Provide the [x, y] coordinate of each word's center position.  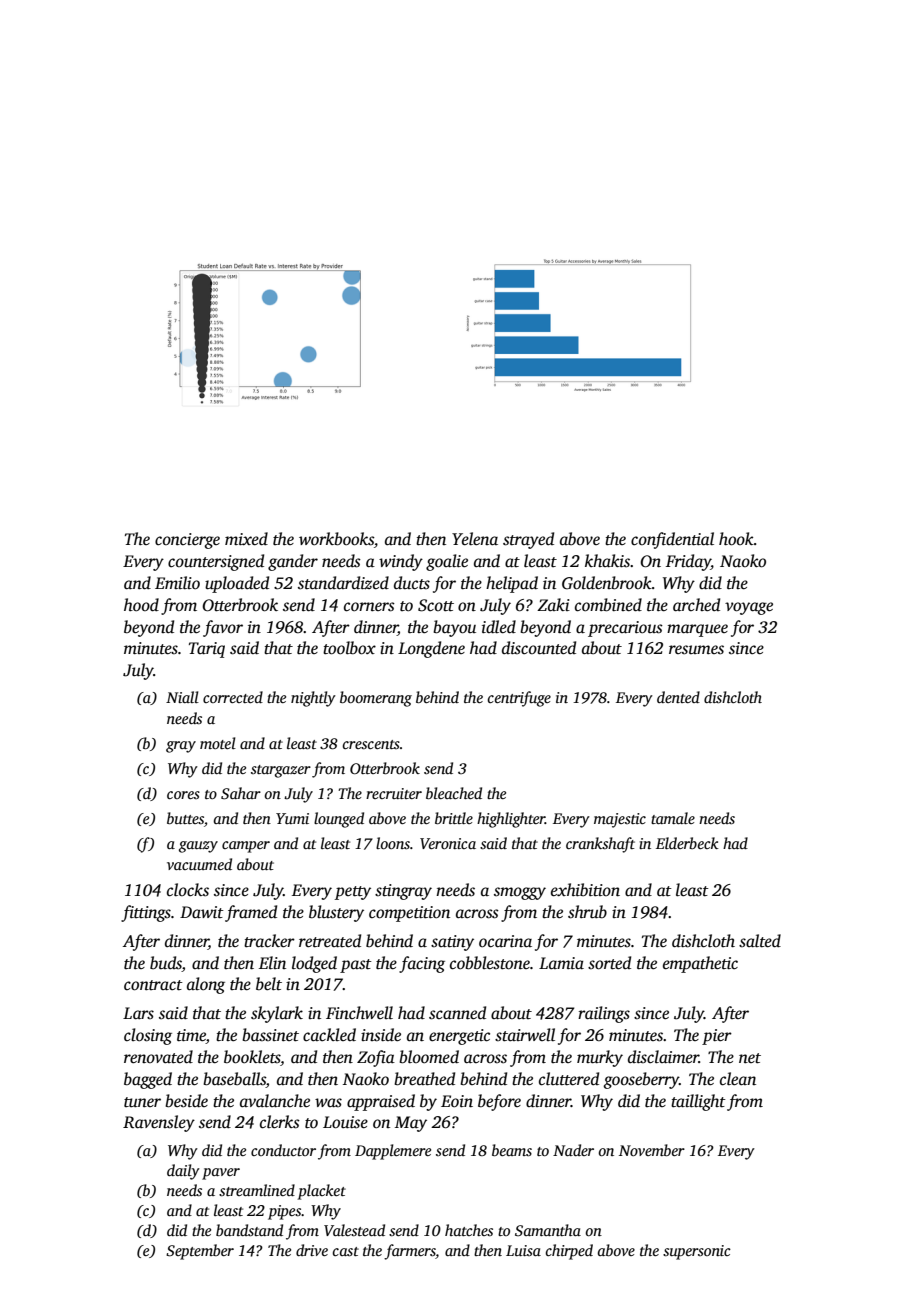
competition [409, 914]
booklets [252, 1057]
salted [760, 941]
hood [141, 605]
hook [736, 539]
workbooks [336, 539]
